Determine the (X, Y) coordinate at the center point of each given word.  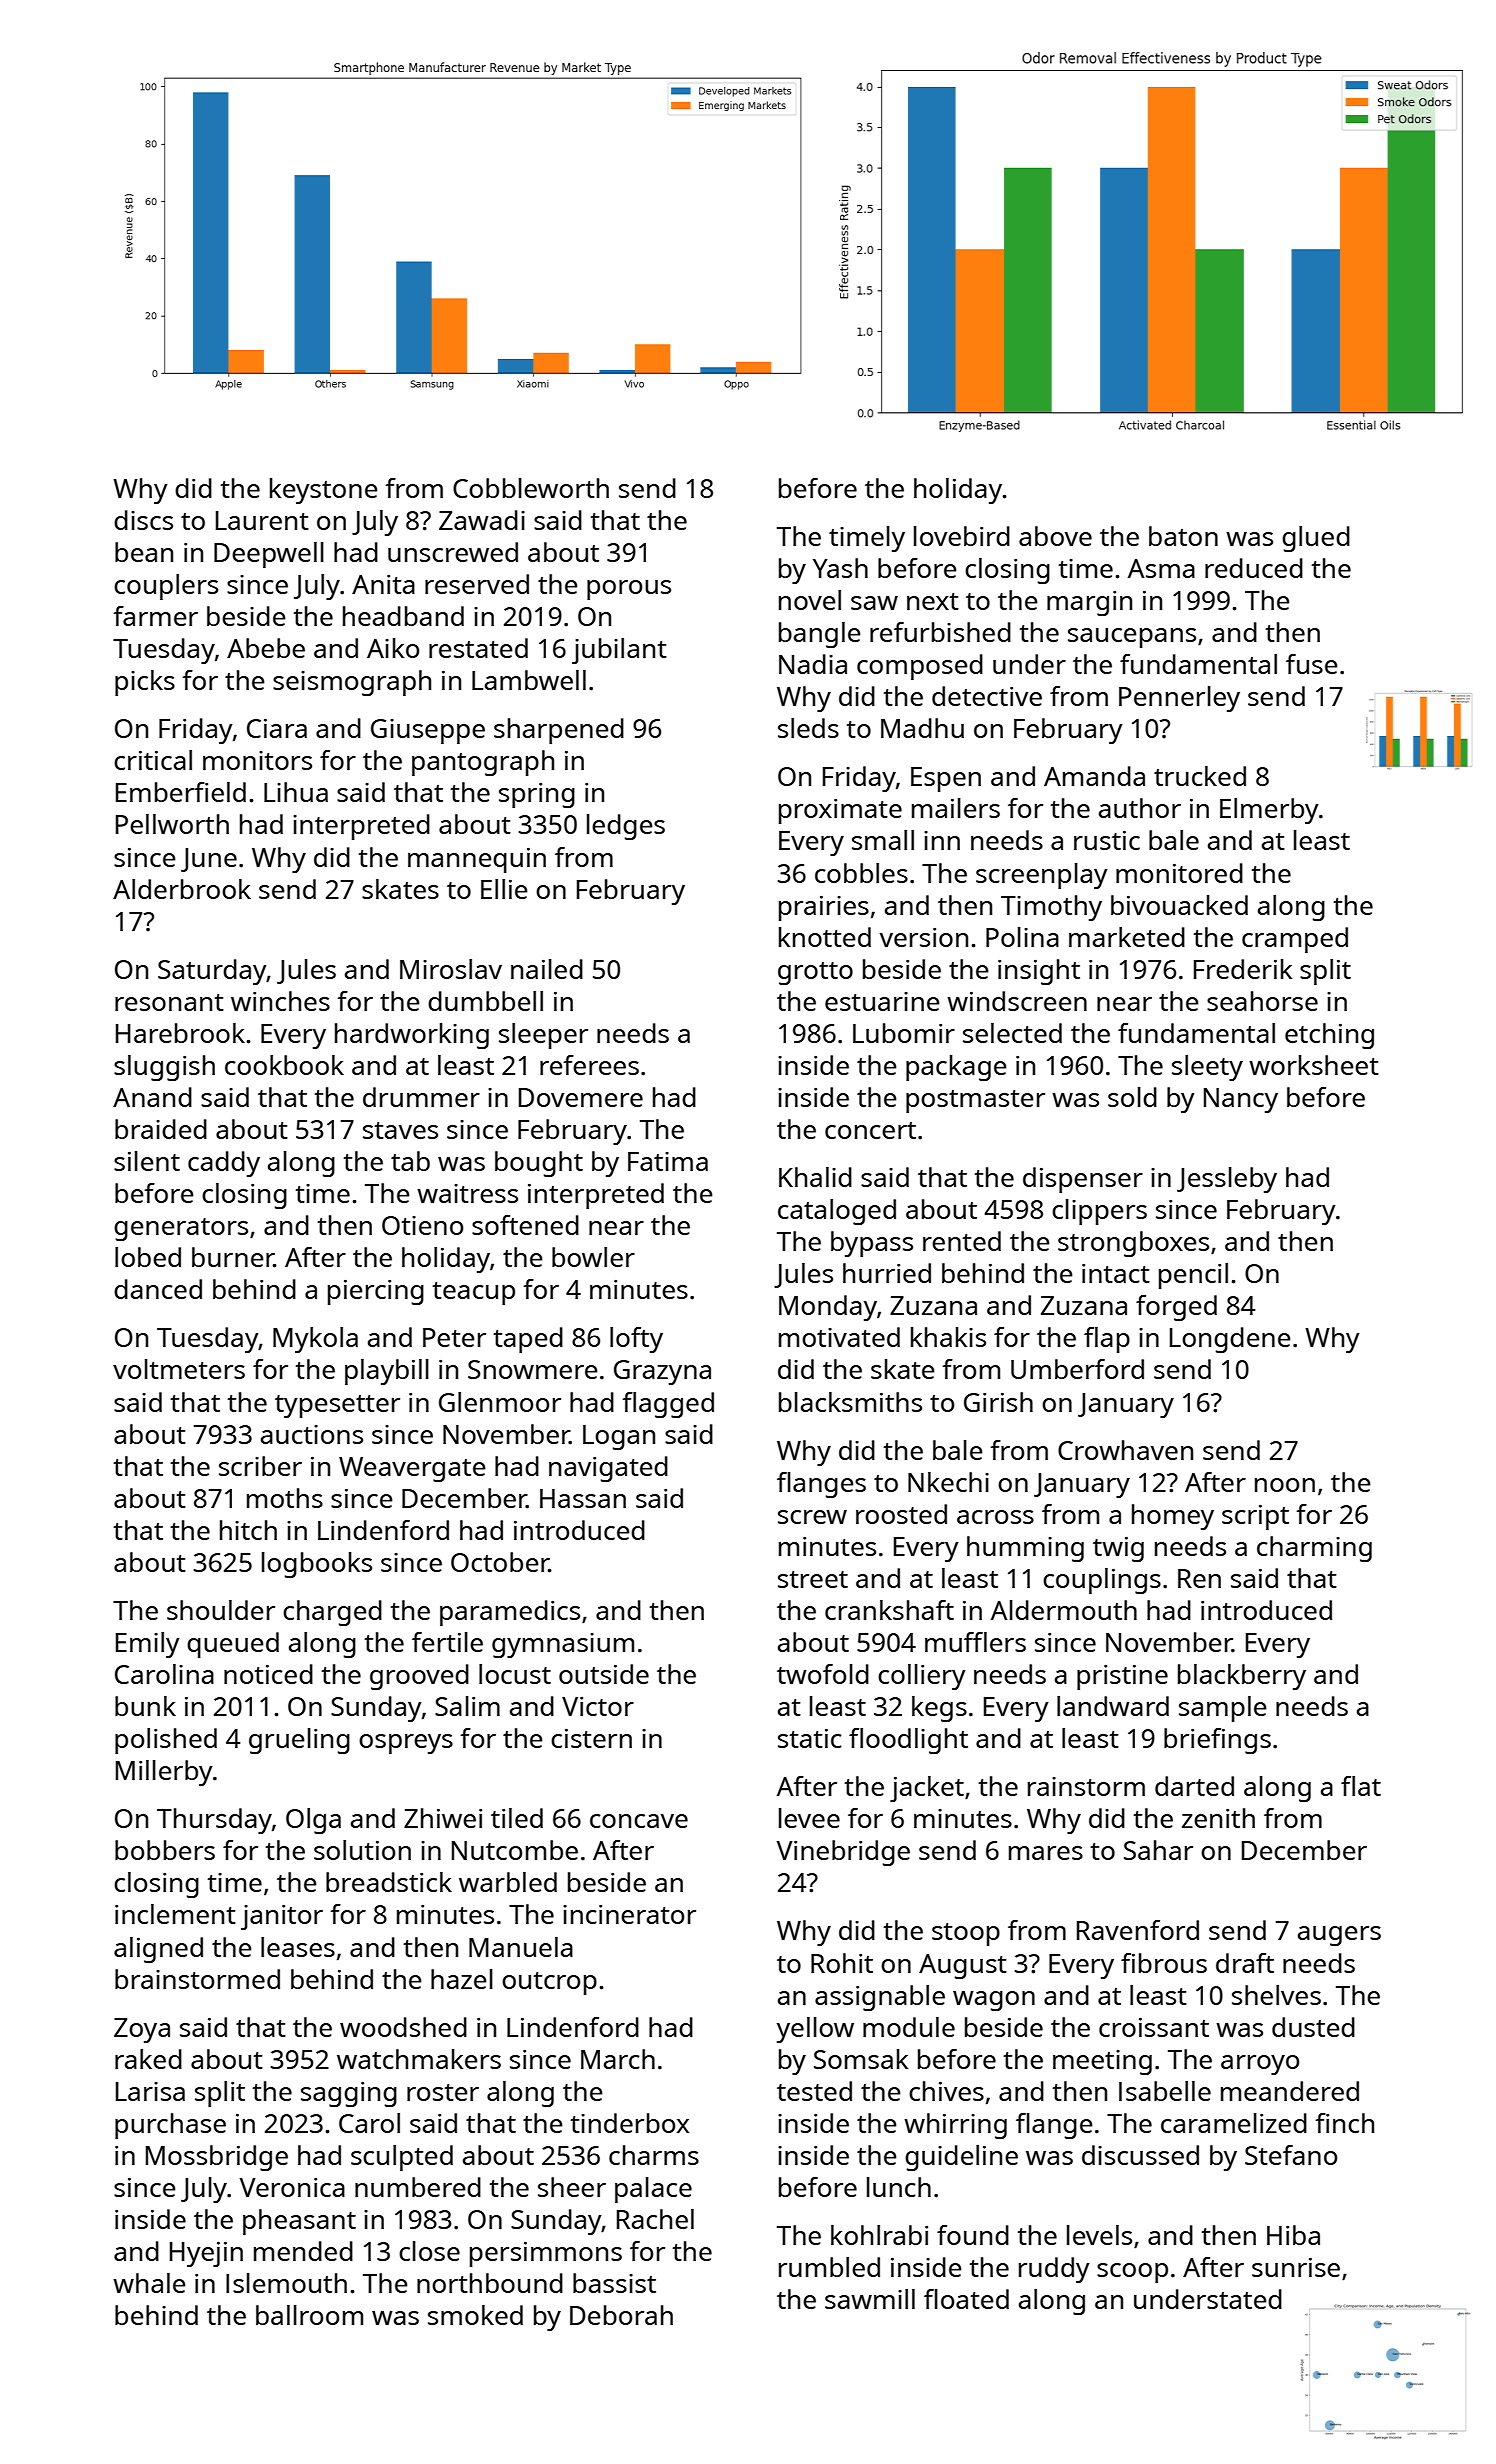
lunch (899, 2187)
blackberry (1242, 1677)
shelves (1276, 1995)
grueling (299, 1741)
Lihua (296, 792)
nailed (547, 969)
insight (1039, 972)
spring (537, 795)
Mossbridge (217, 2158)
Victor (598, 1706)
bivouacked (1179, 905)
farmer (156, 616)
